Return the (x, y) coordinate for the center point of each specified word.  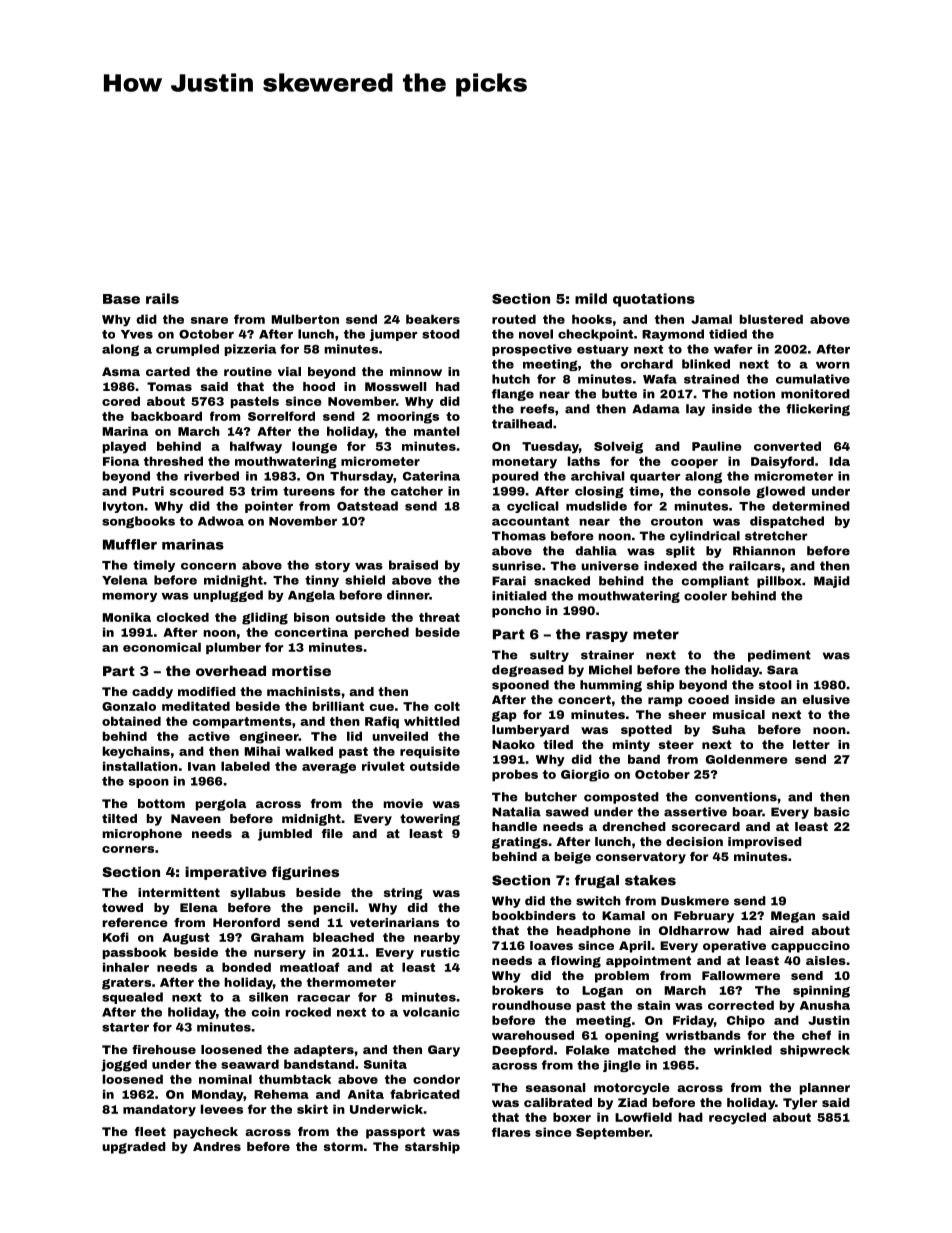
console (724, 491)
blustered (771, 319)
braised (413, 565)
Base (121, 299)
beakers (433, 319)
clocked (182, 617)
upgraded (134, 1148)
